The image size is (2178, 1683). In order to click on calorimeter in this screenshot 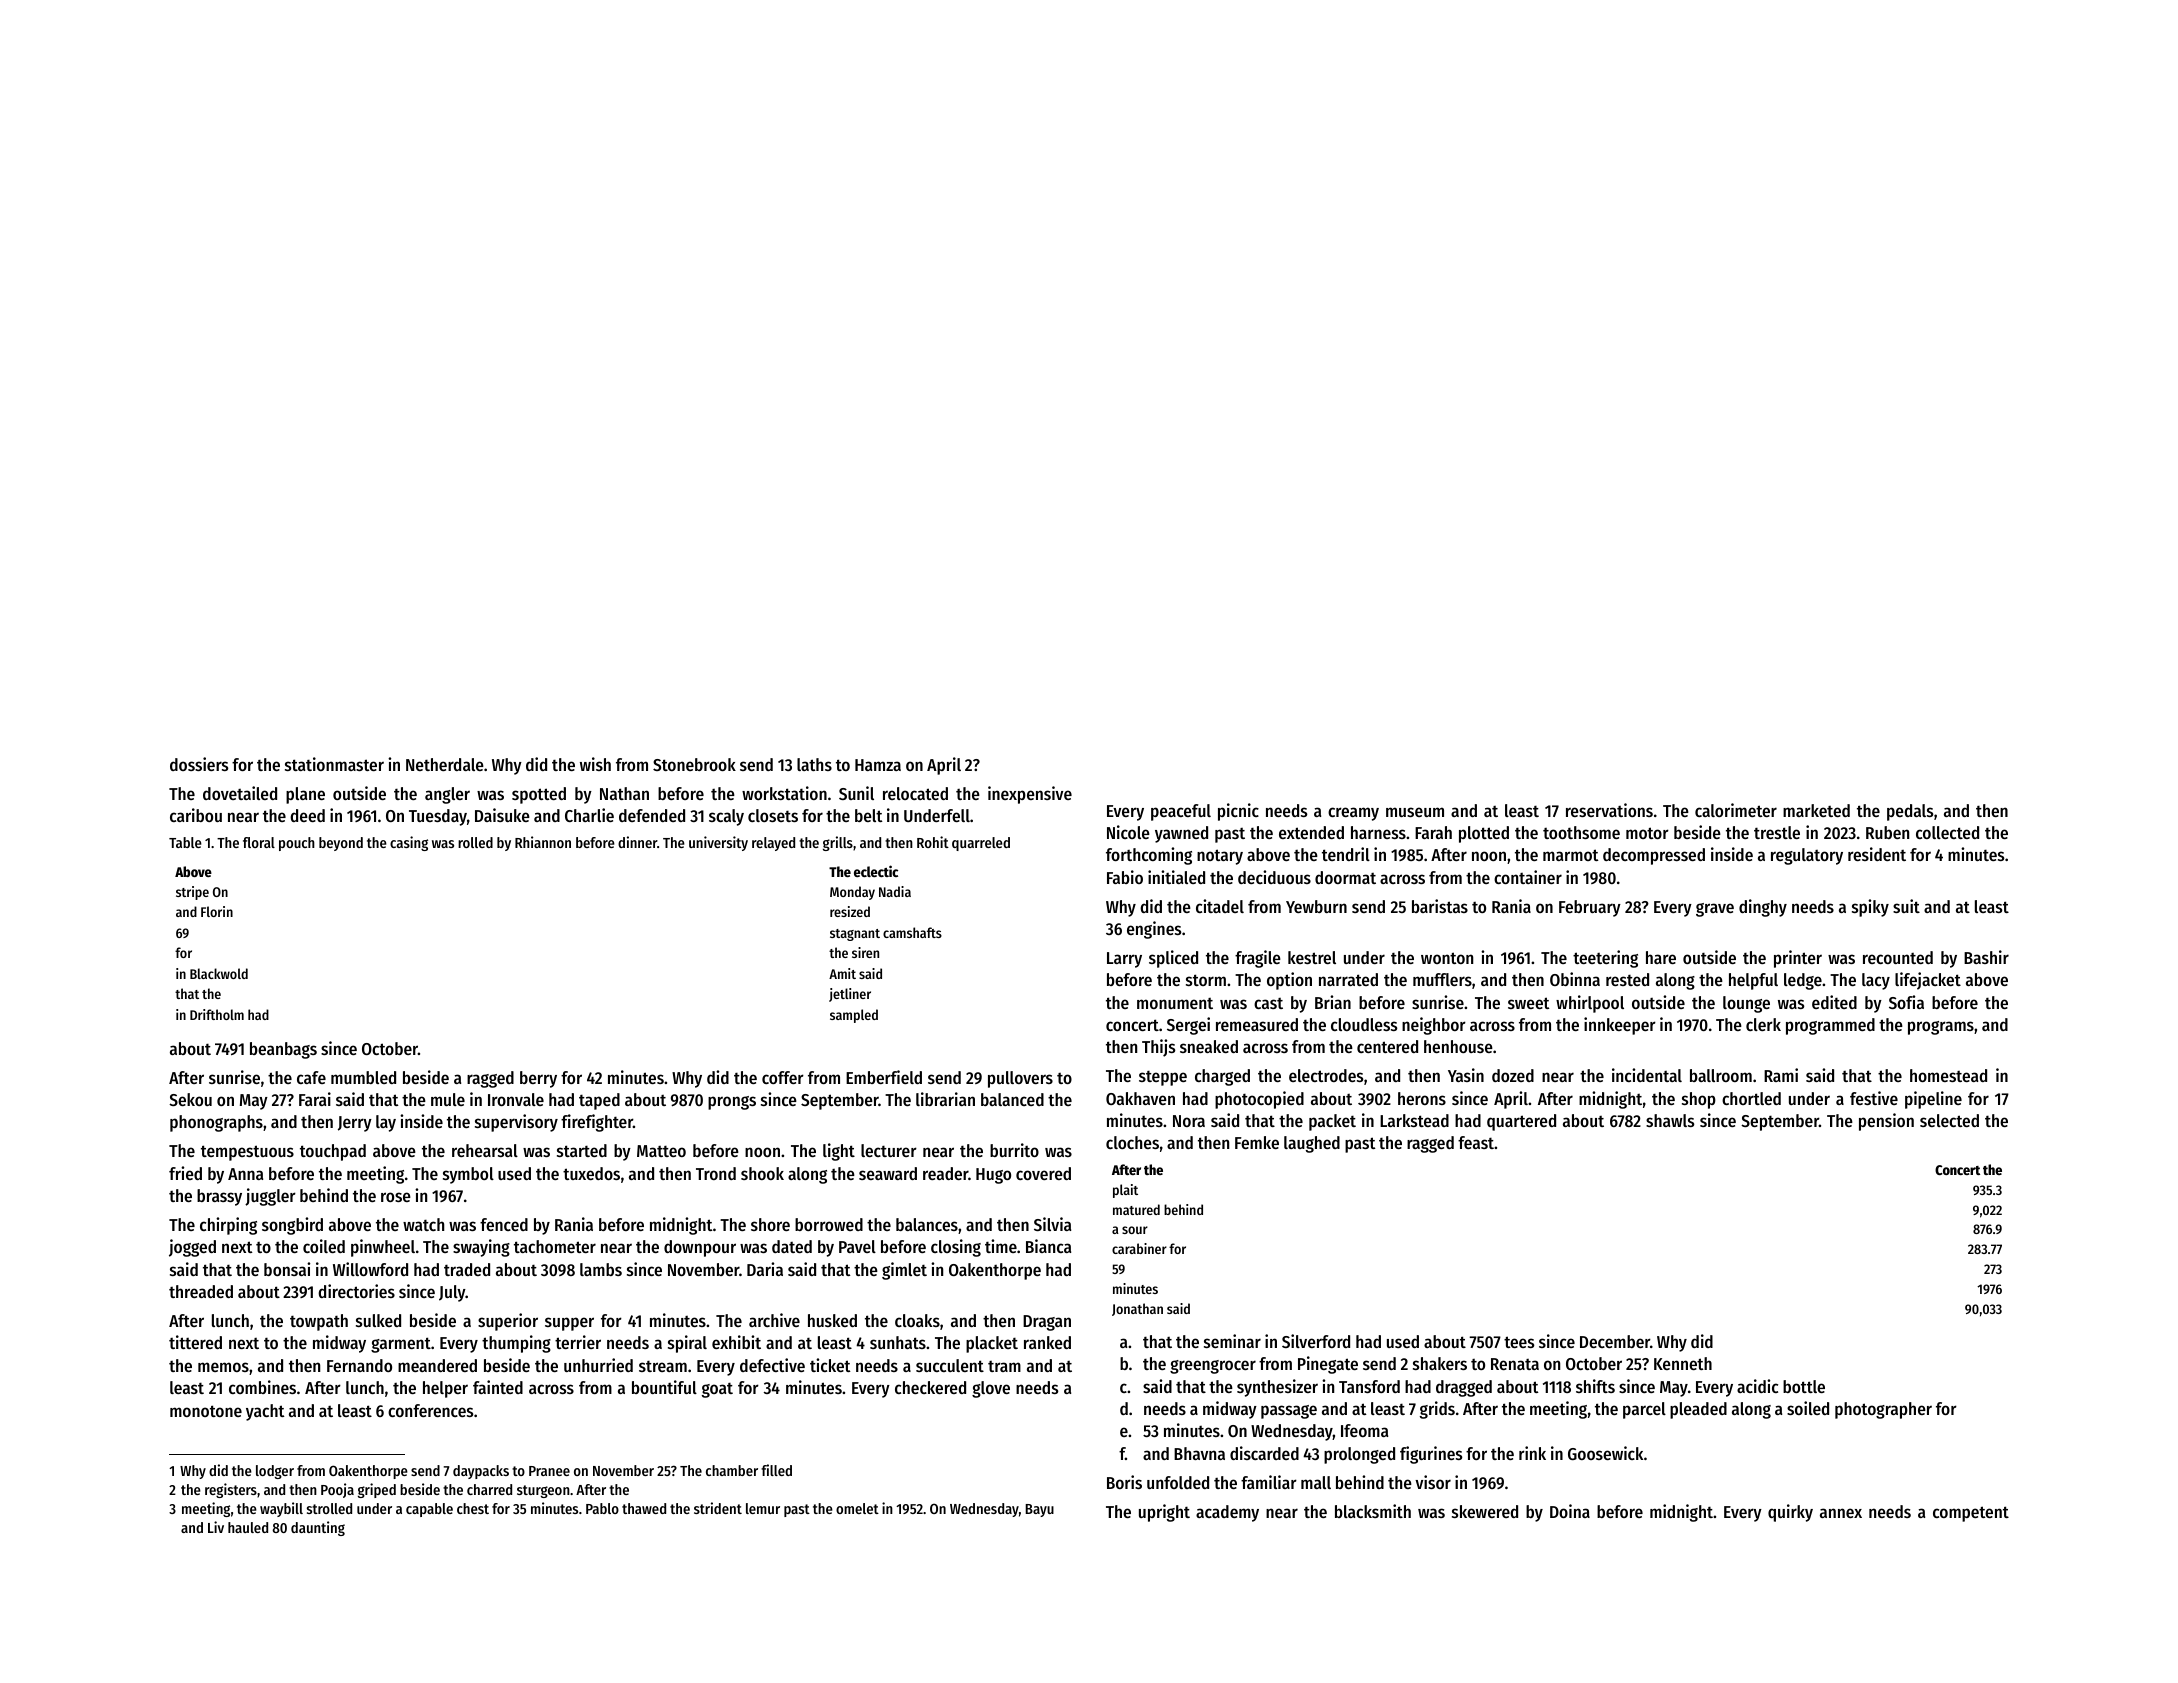, I will do `click(1736, 810)`.
